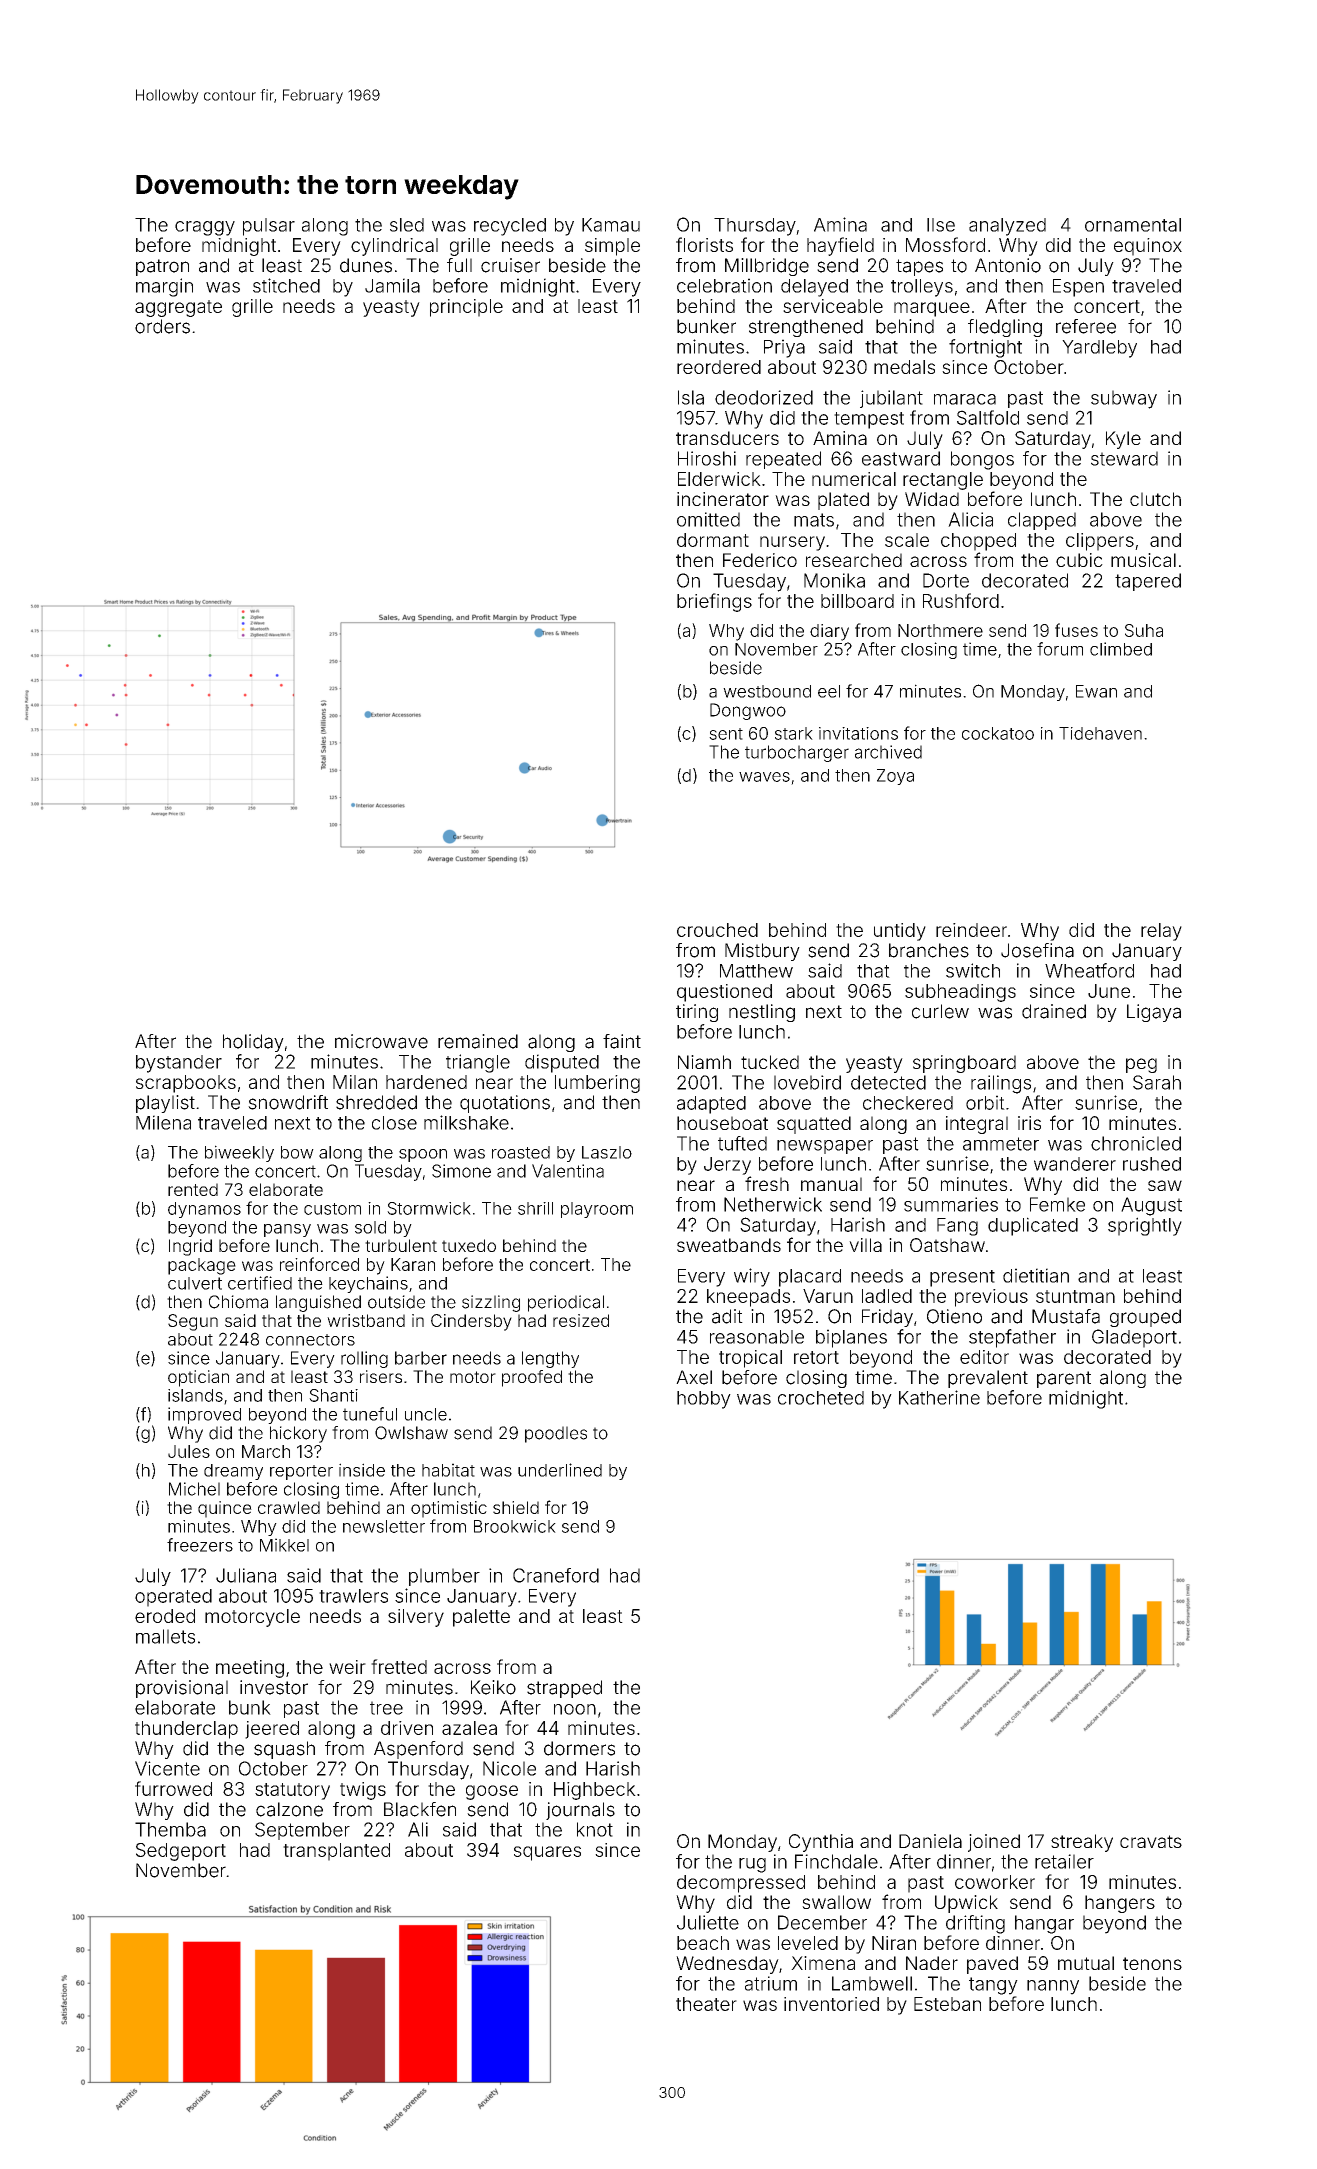  What do you see at coordinates (162, 326) in the page?
I see `orders` at bounding box center [162, 326].
